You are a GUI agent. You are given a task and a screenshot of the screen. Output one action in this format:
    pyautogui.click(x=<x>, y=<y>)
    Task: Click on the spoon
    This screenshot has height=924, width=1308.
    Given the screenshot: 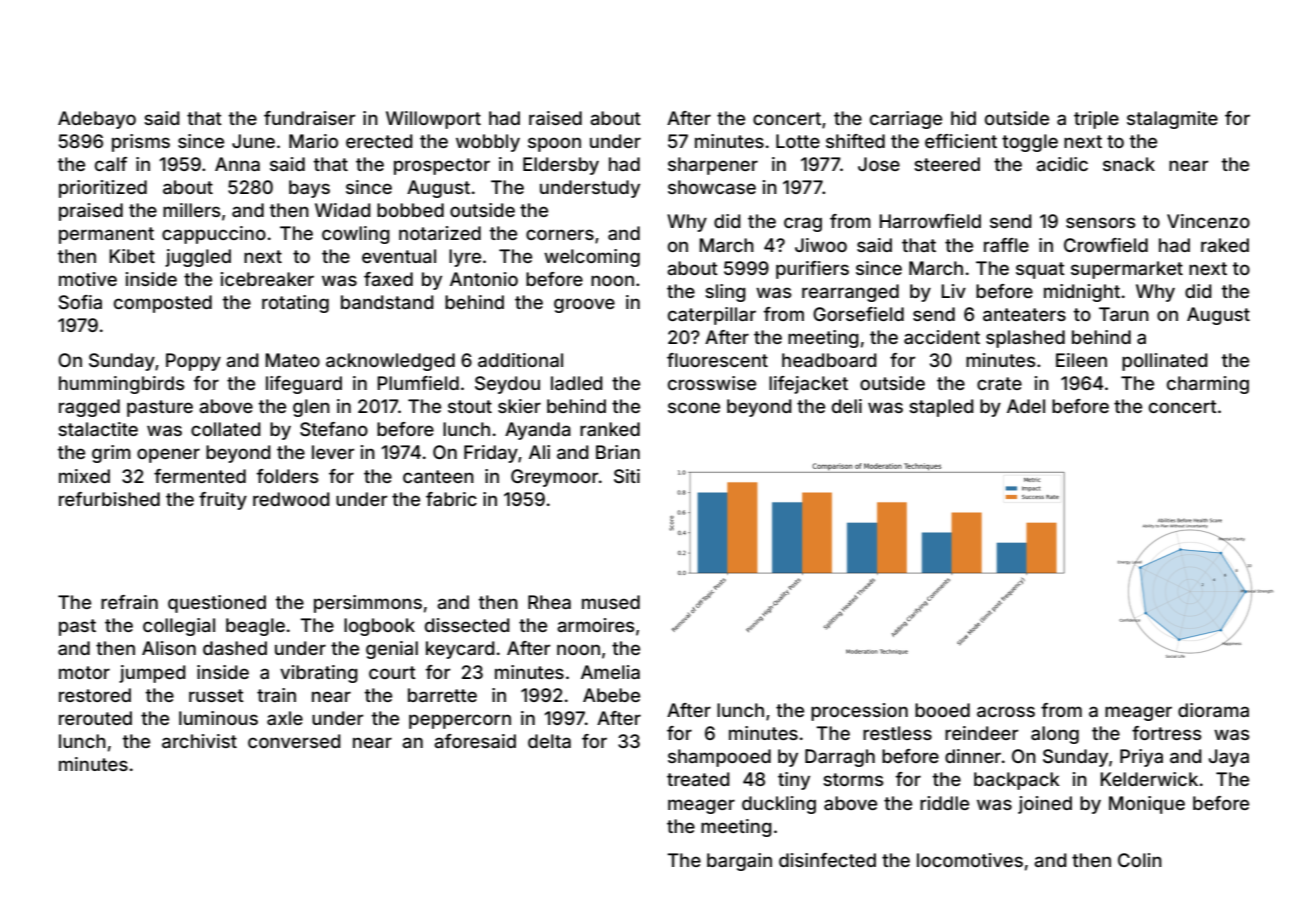 What is the action you would take?
    pyautogui.click(x=554, y=144)
